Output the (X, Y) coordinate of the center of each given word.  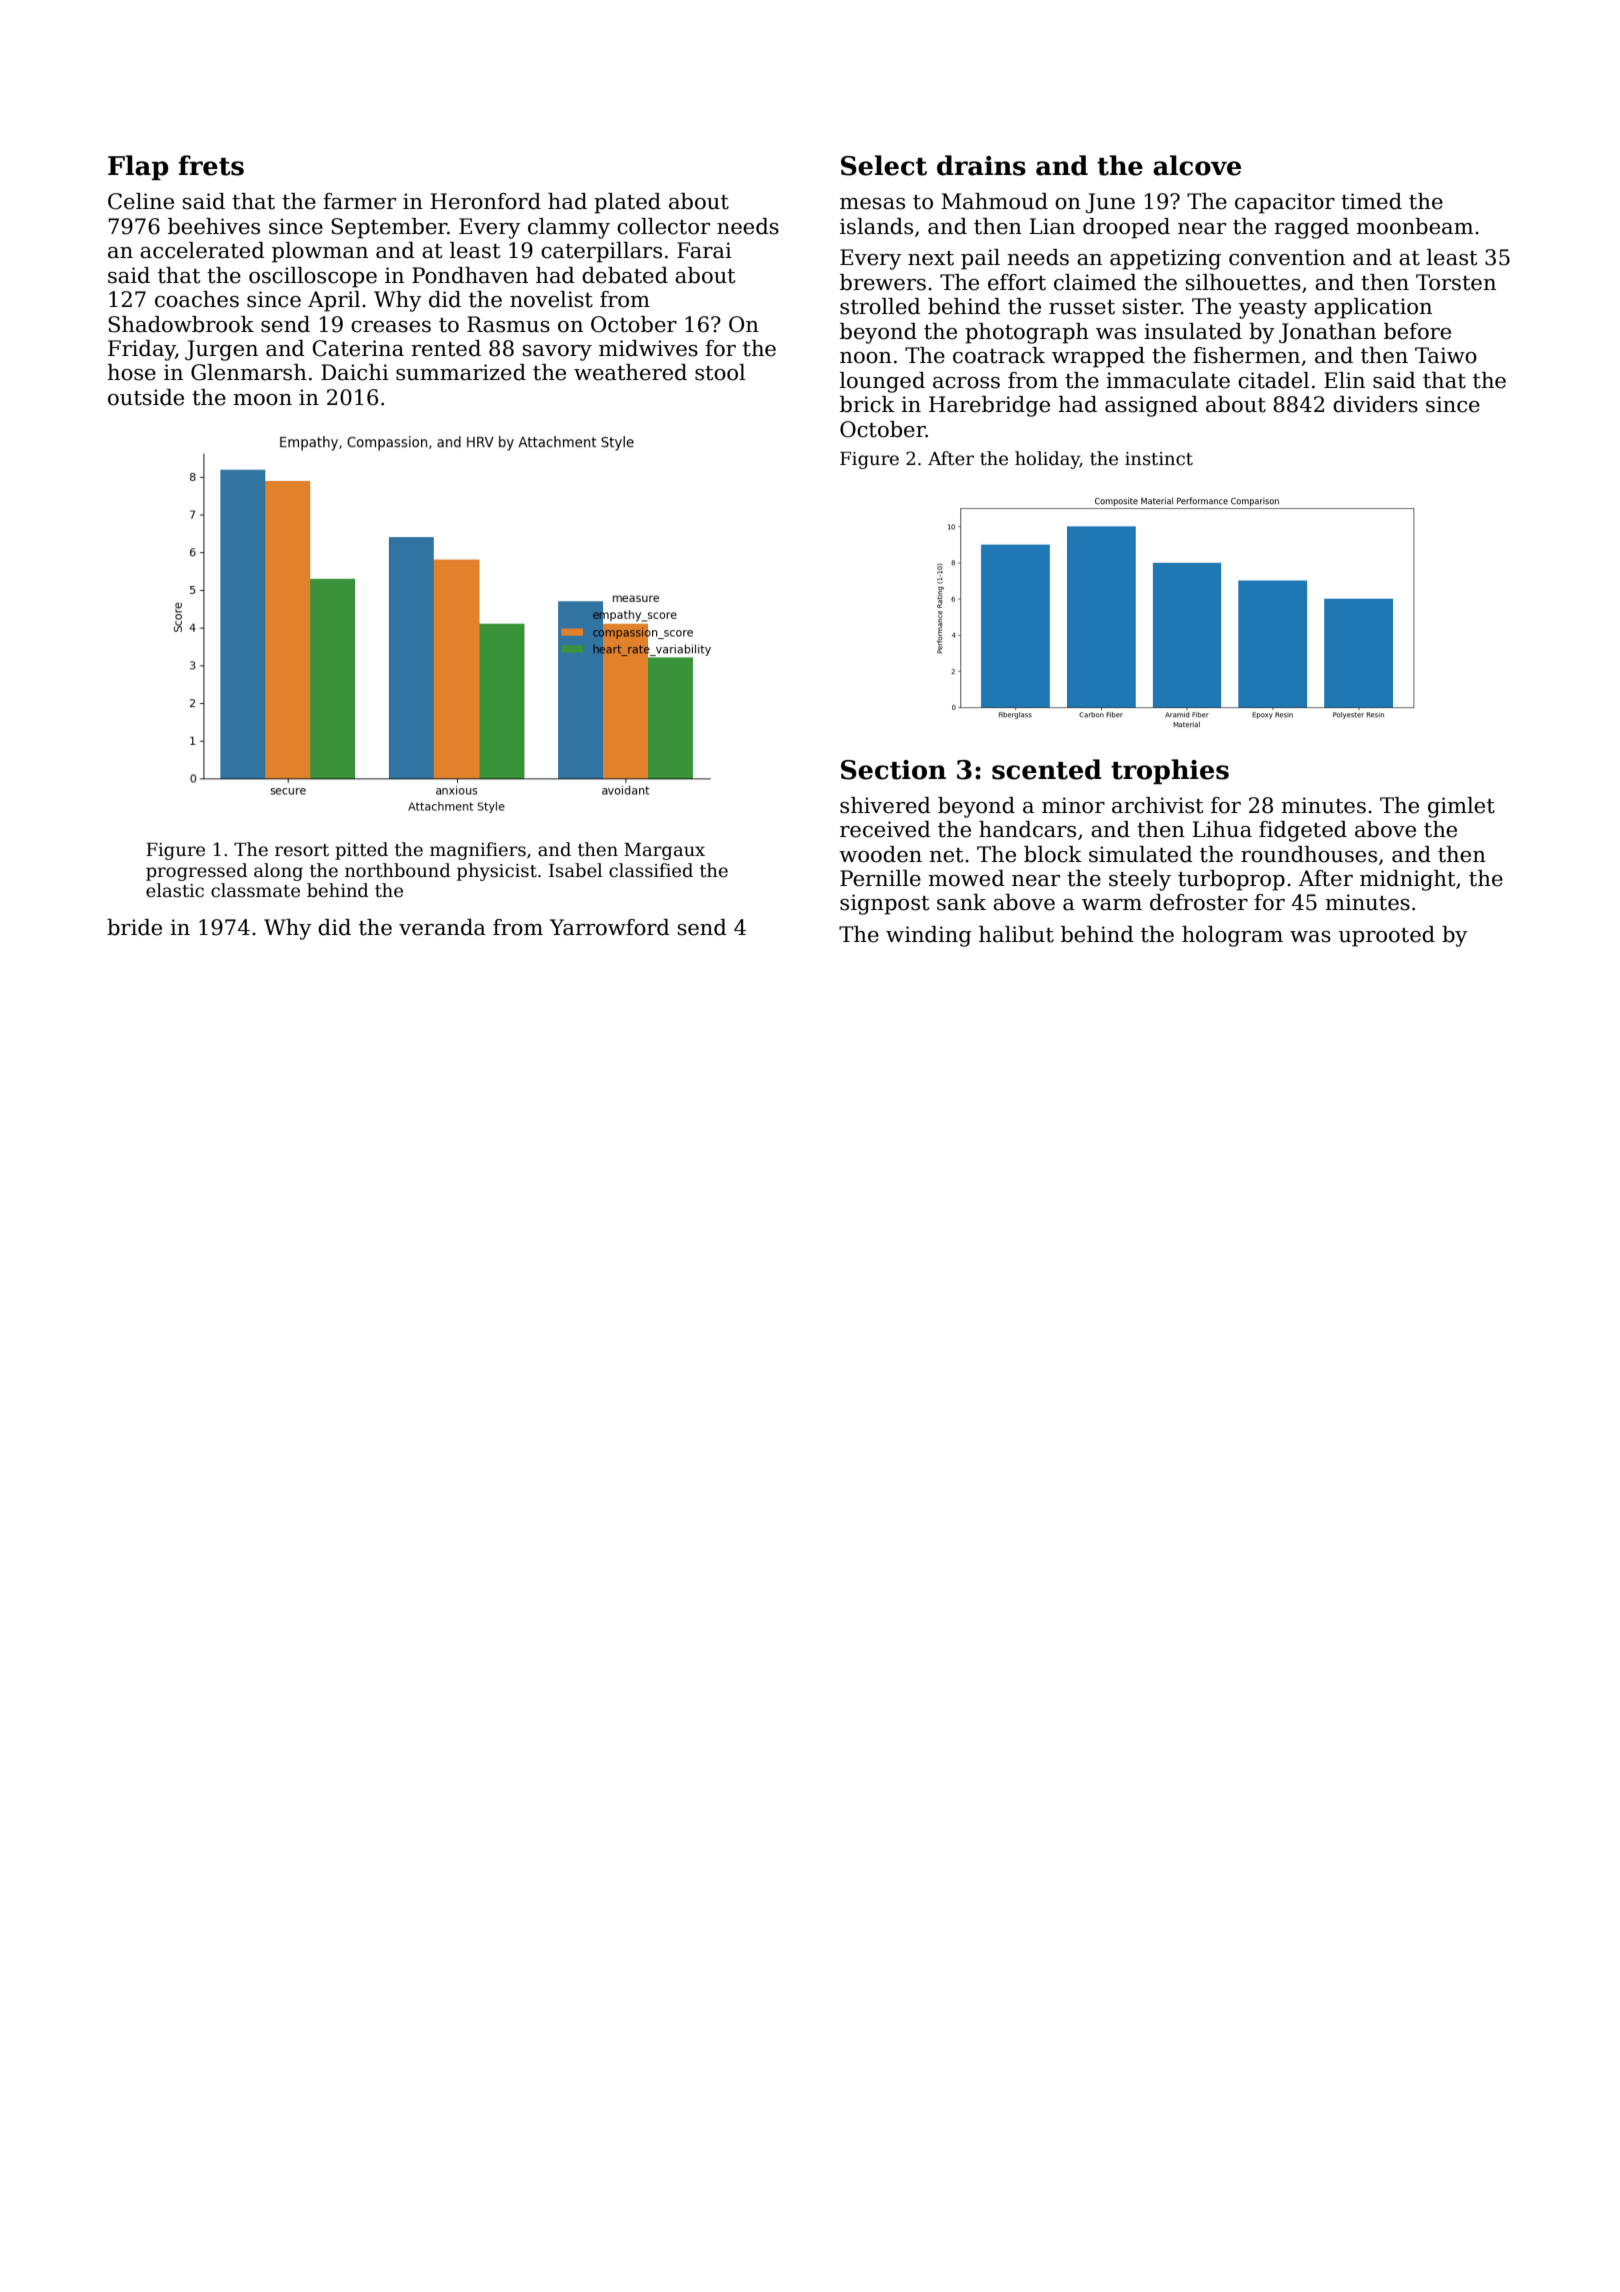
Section (893, 770)
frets (211, 165)
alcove (1197, 165)
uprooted (1387, 936)
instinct (1159, 459)
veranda (442, 927)
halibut (1016, 934)
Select (884, 165)
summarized (461, 372)
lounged (882, 382)
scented (1047, 769)
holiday (1047, 460)
